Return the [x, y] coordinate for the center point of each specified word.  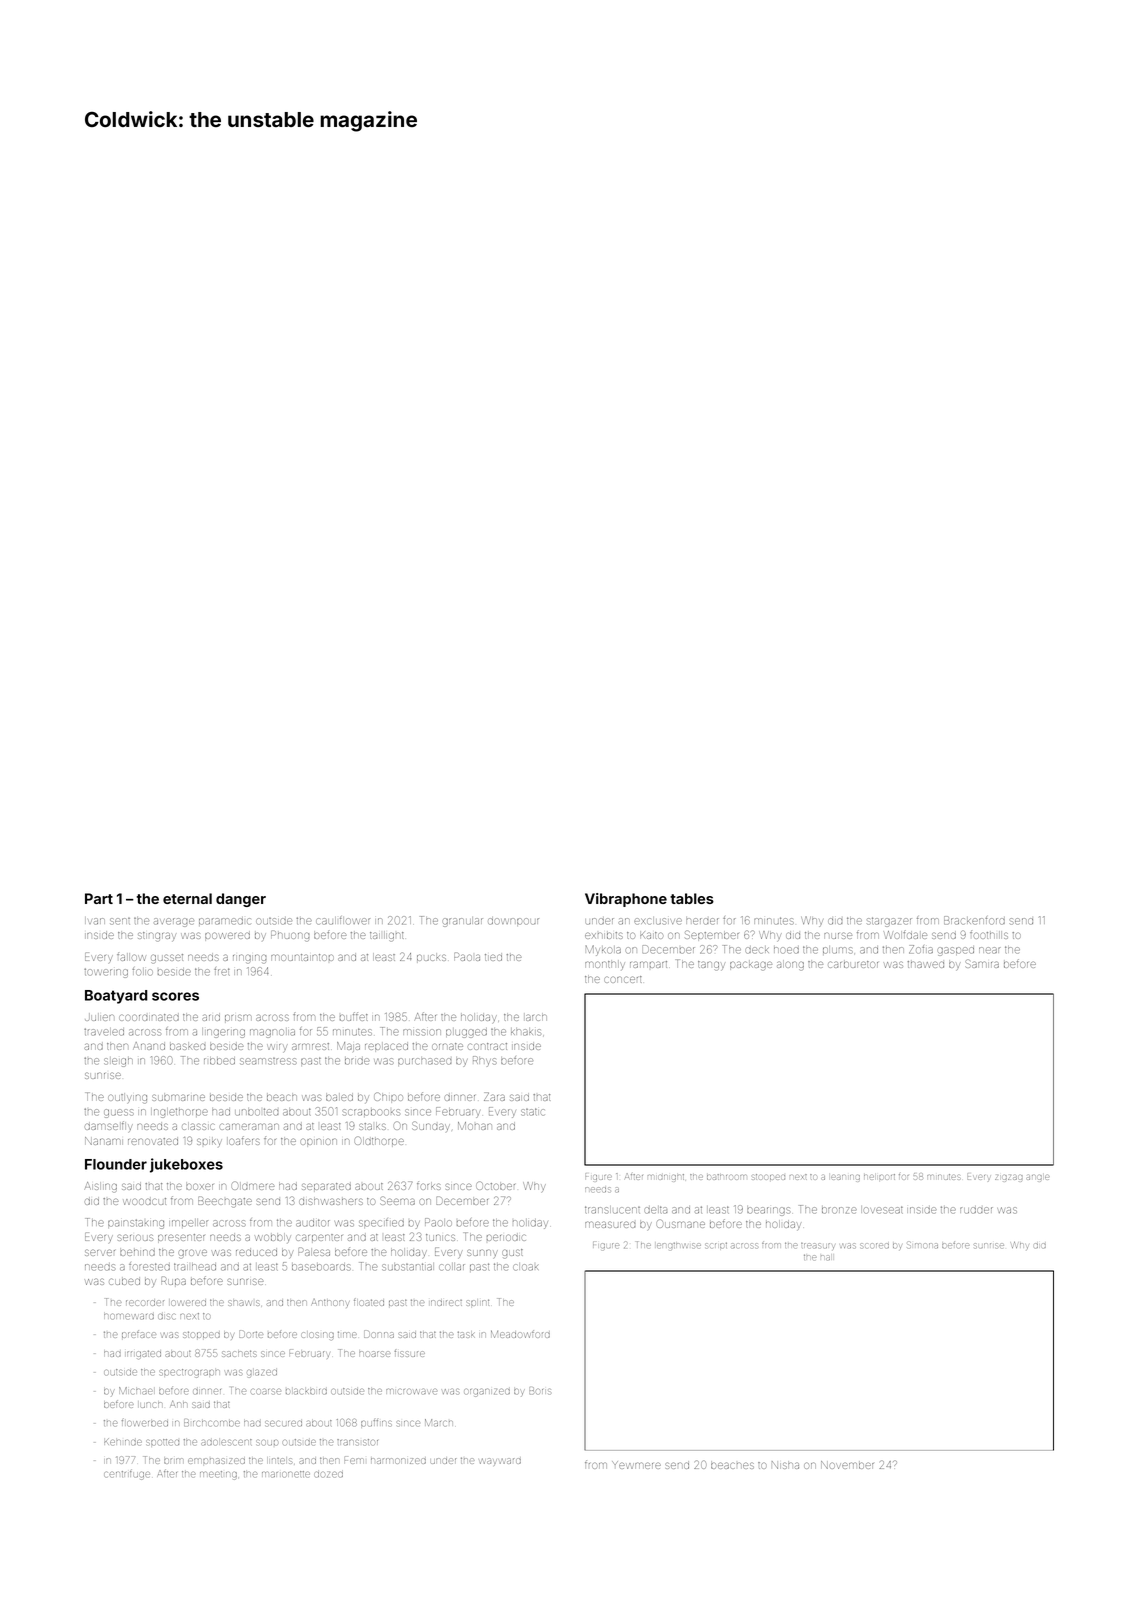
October [495, 1186]
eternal [187, 898]
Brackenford [974, 920]
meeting [218, 1475]
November [847, 1465]
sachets [239, 1353]
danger [241, 900]
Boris [539, 1390]
